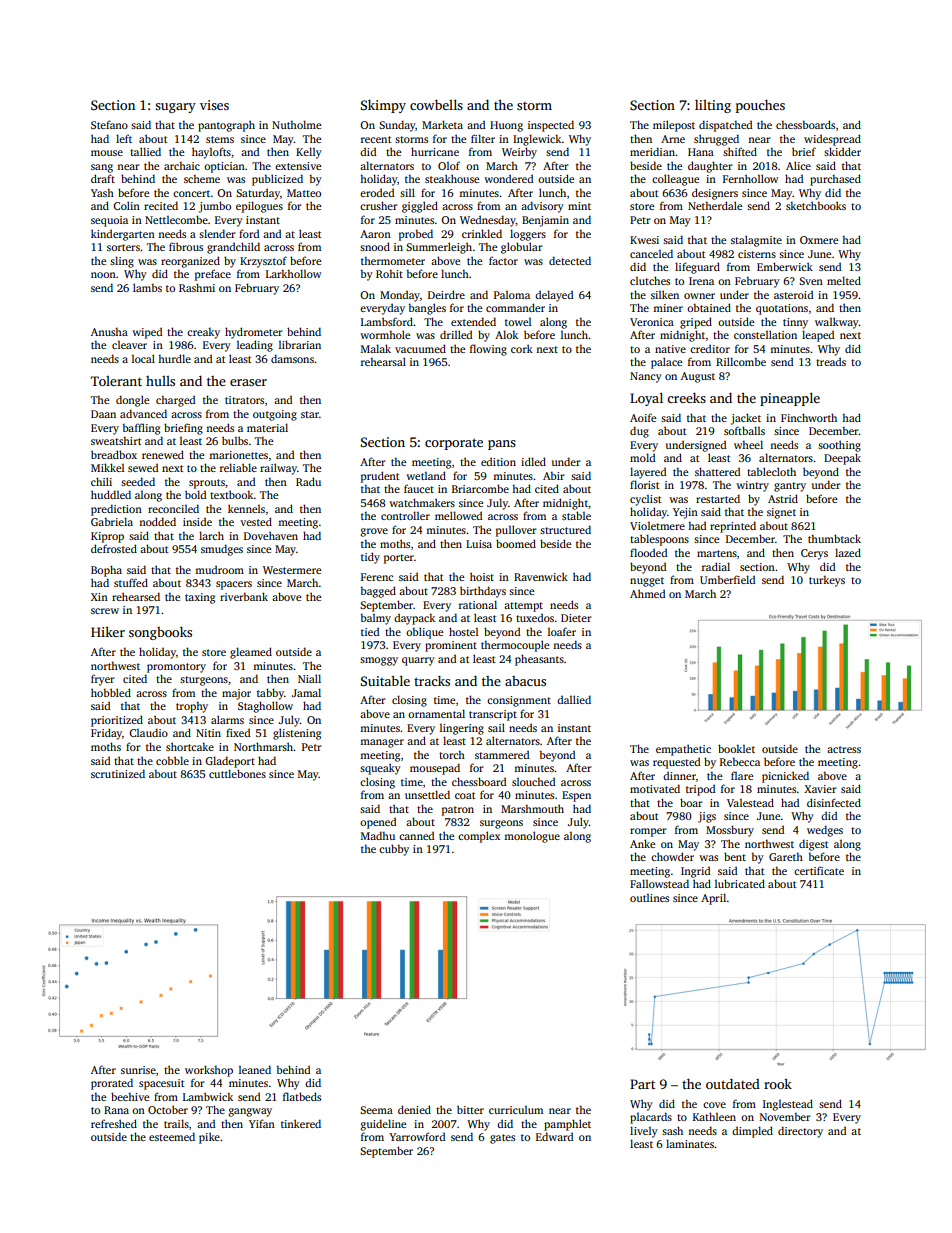 This page has width=952, height=1233. Describe the element at coordinates (172, 1136) in the page. I see `esteemed` at that location.
